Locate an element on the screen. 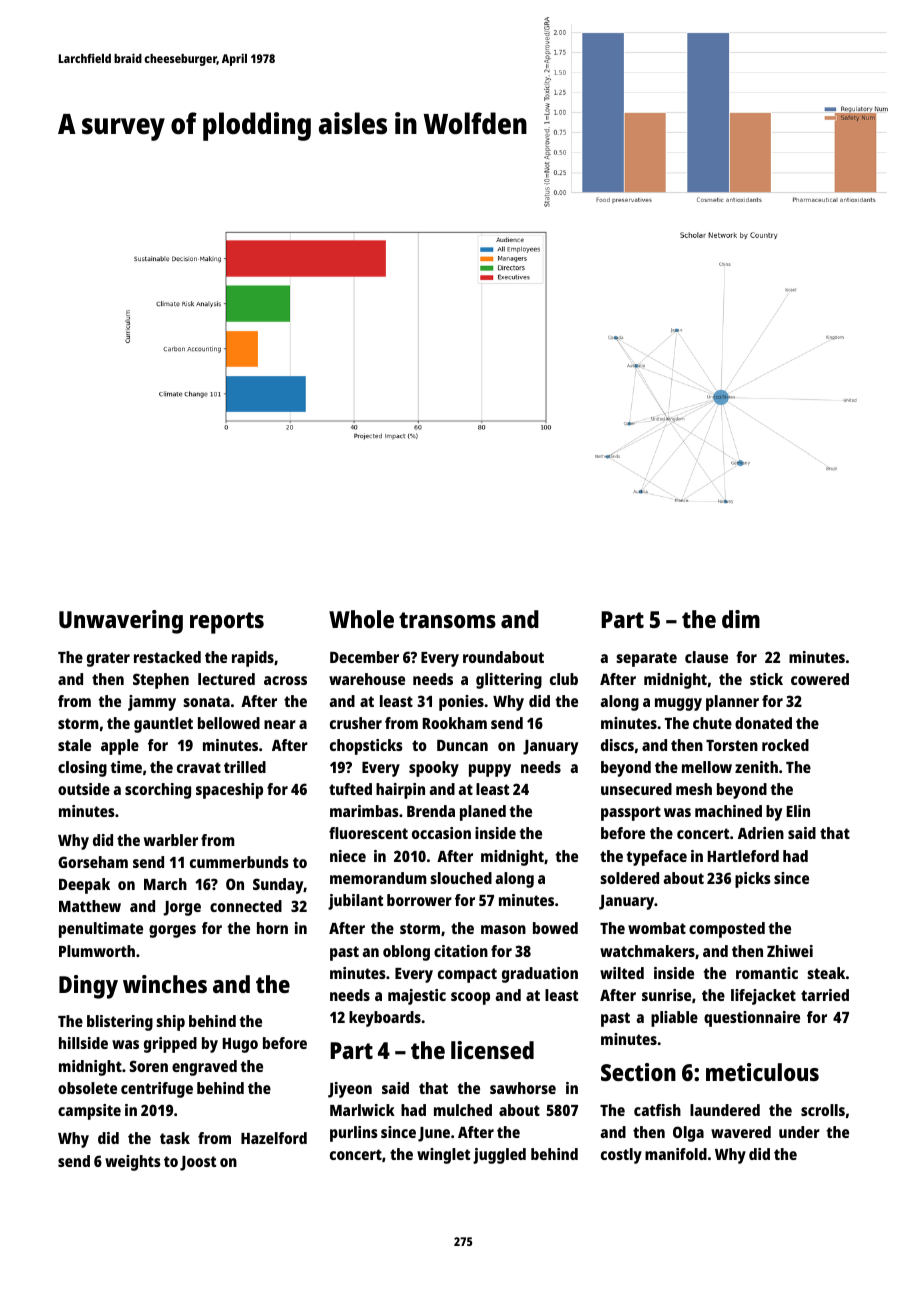  weights is located at coordinates (133, 1163).
